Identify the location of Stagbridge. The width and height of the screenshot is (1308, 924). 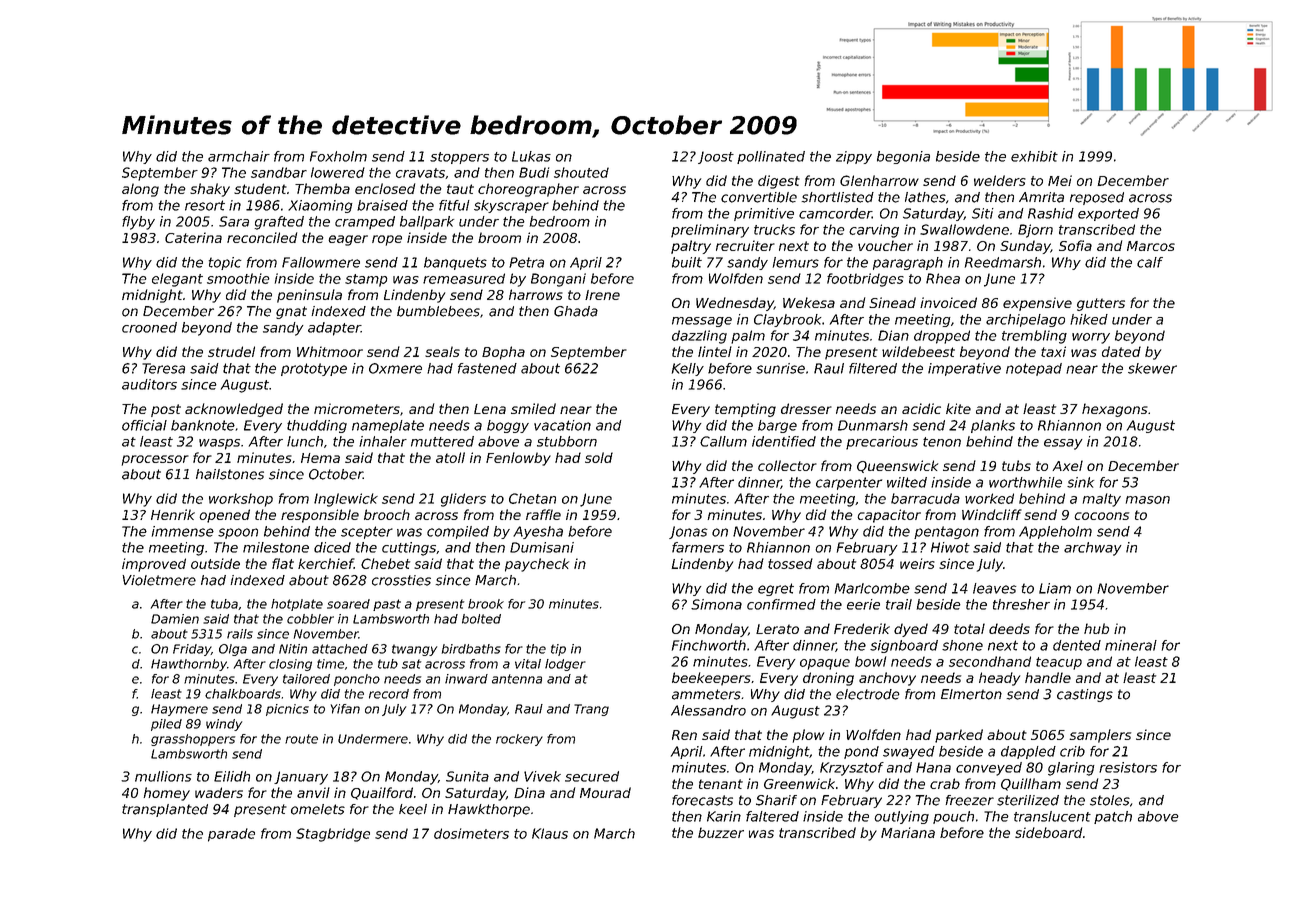
(333, 835).
